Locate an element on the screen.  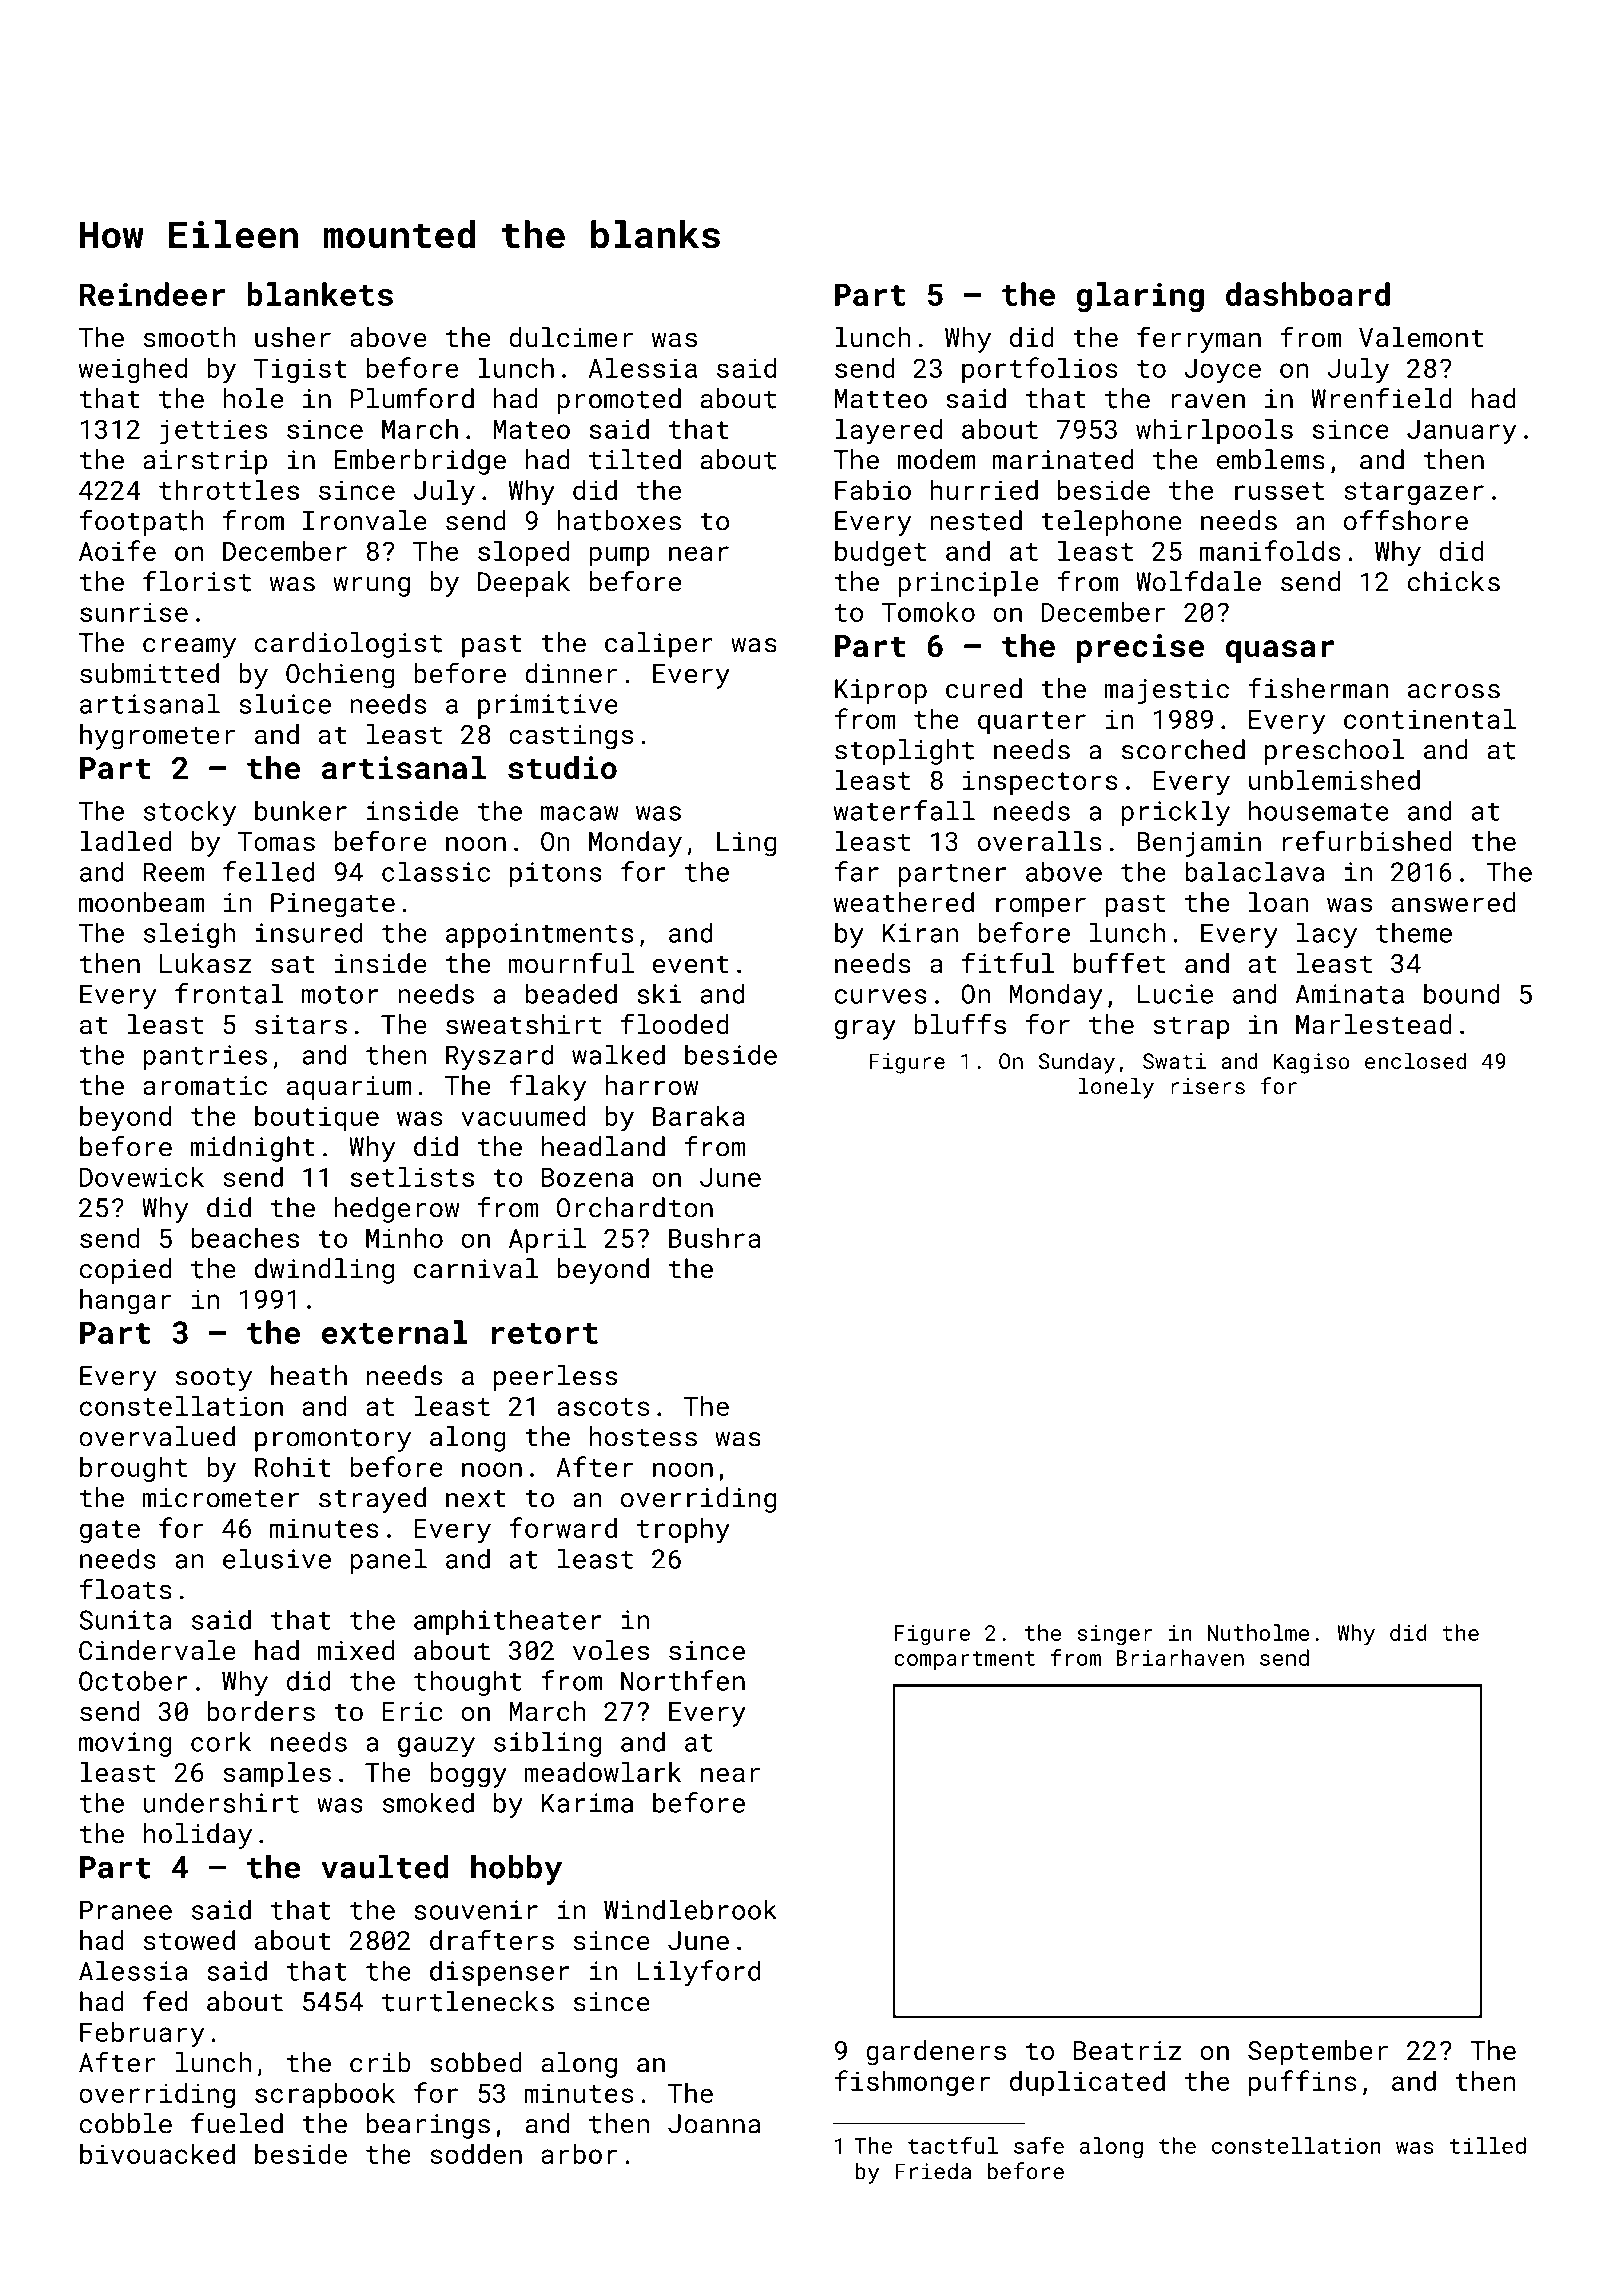
singer is located at coordinates (1115, 1635).
